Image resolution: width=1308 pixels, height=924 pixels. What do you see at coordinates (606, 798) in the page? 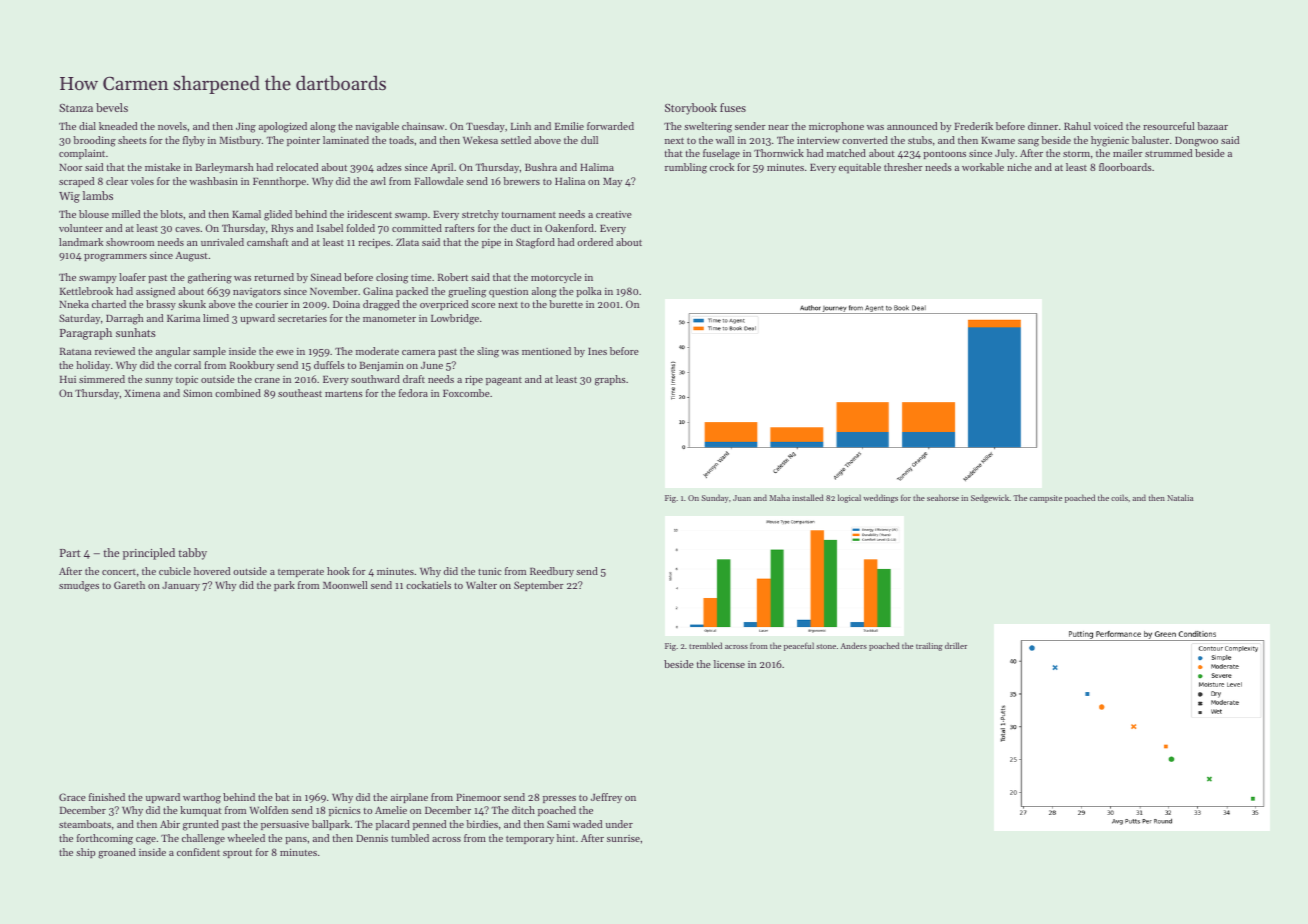
I see `Jeffrey` at bounding box center [606, 798].
